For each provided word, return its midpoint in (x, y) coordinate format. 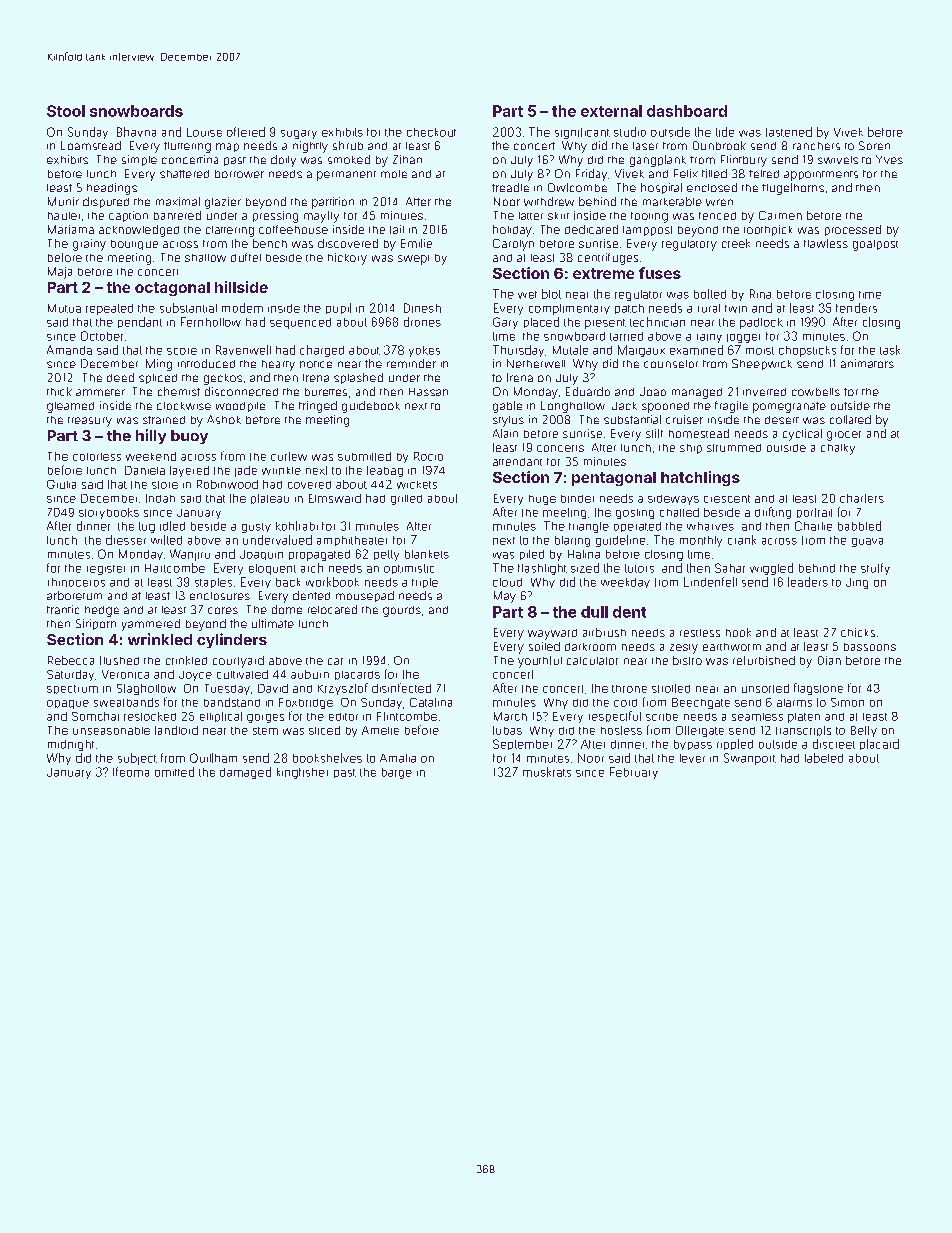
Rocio (428, 456)
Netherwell (536, 363)
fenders (856, 308)
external (611, 111)
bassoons (870, 647)
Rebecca (71, 660)
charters (862, 498)
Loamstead (91, 145)
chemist (179, 391)
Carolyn (513, 245)
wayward (552, 634)
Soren (874, 145)
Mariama (71, 229)
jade (246, 471)
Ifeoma (131, 772)
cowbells (816, 392)
